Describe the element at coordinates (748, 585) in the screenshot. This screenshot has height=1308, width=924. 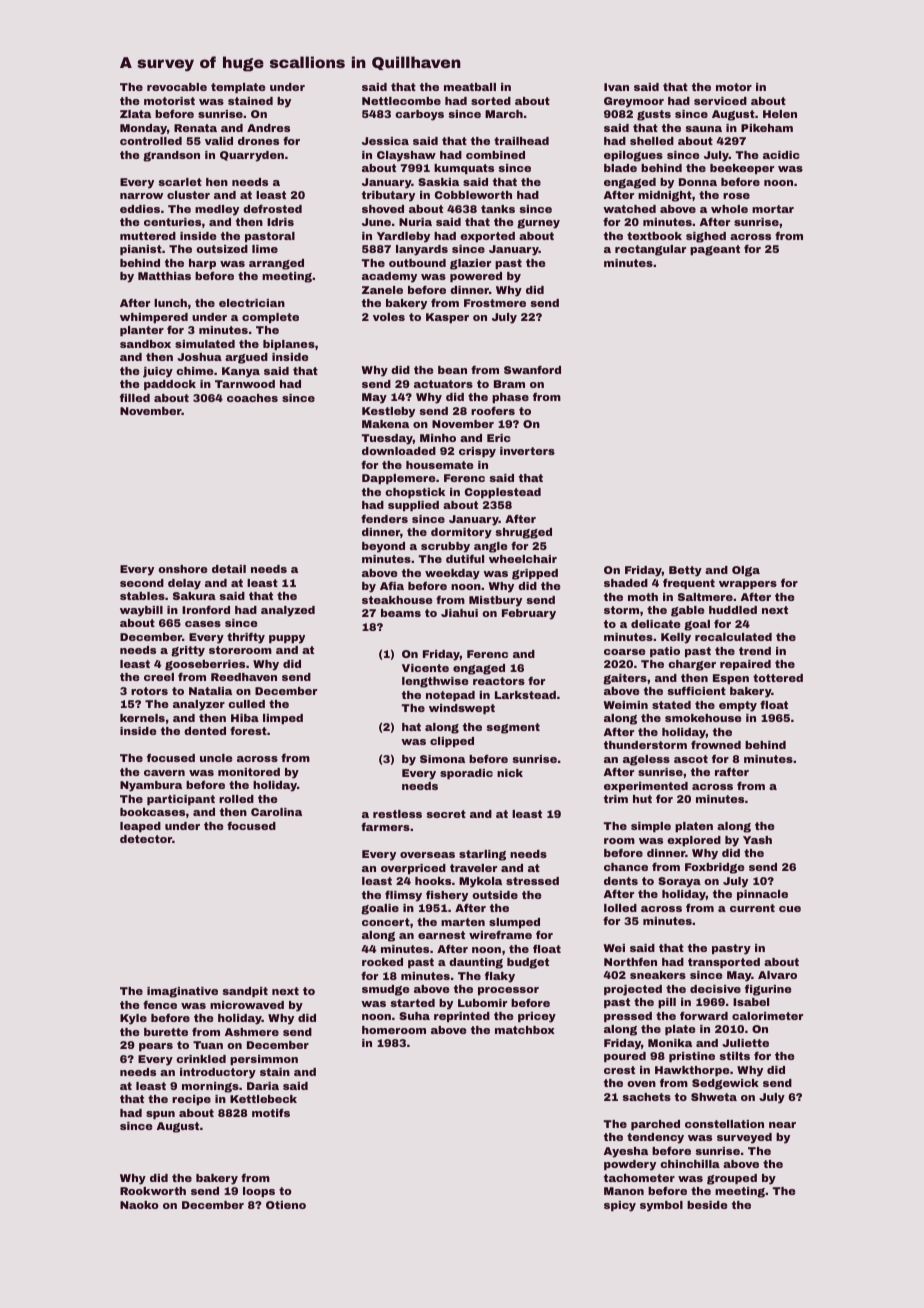
I see `wrappers` at that location.
